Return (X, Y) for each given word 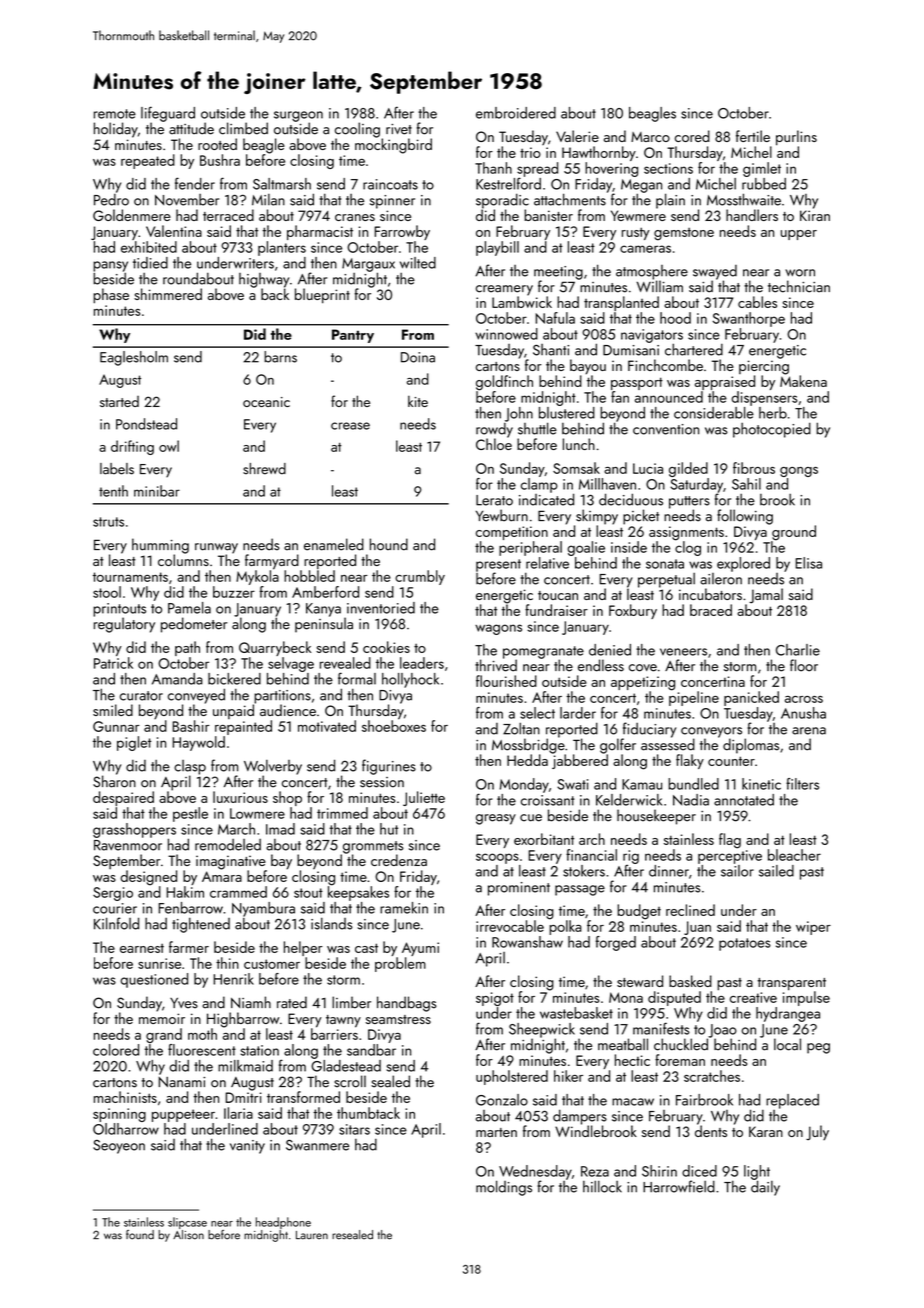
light (757, 1172)
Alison (188, 1235)
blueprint (322, 296)
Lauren (312, 1235)
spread (537, 169)
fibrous (754, 468)
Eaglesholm (134, 358)
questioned (154, 980)
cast (366, 948)
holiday (116, 130)
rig (631, 857)
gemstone (684, 234)
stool (107, 592)
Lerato (494, 500)
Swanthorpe (749, 319)
